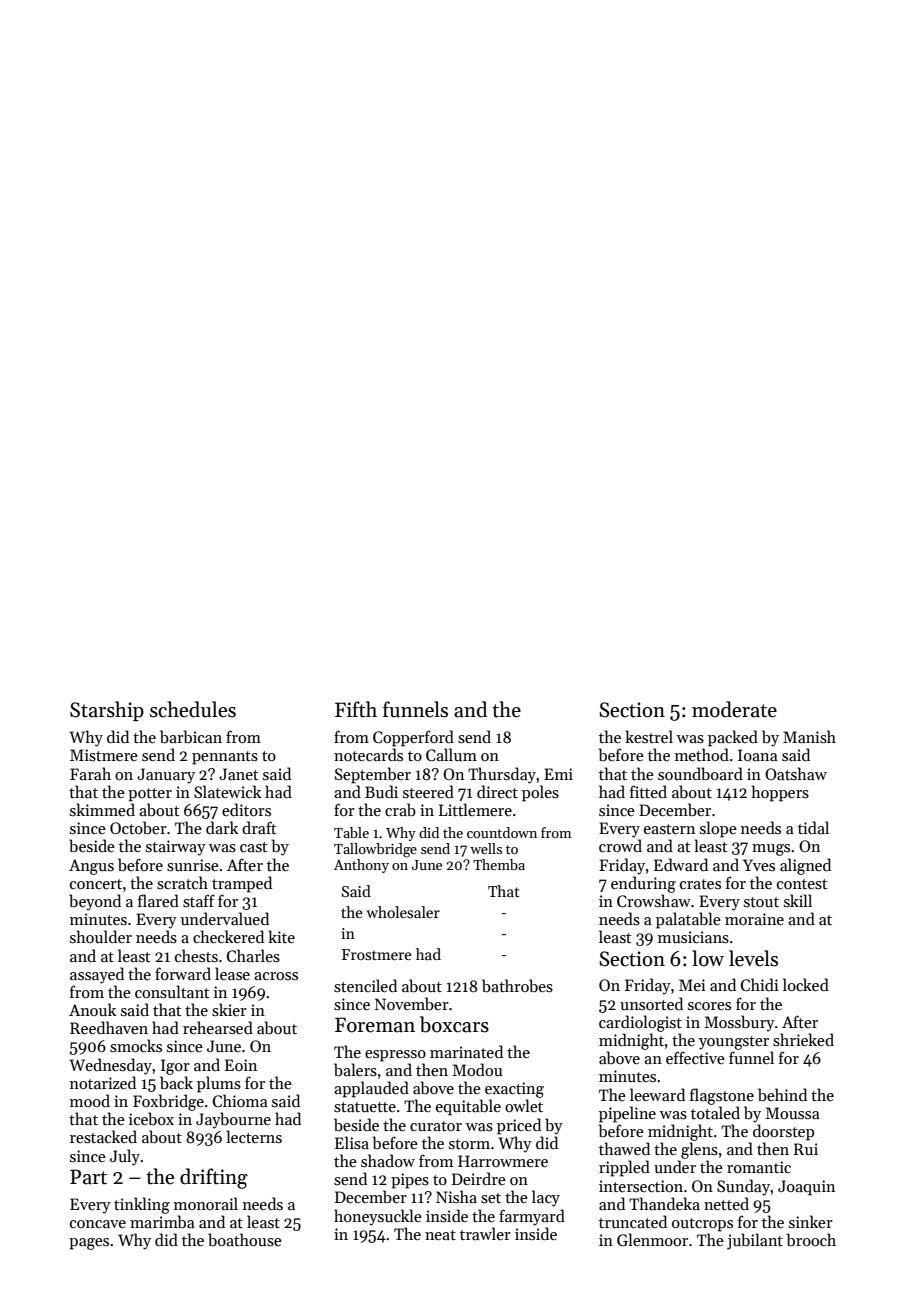 This document has height=1316, width=908. Describe the element at coordinates (104, 755) in the document. I see `Mistmere` at that location.
